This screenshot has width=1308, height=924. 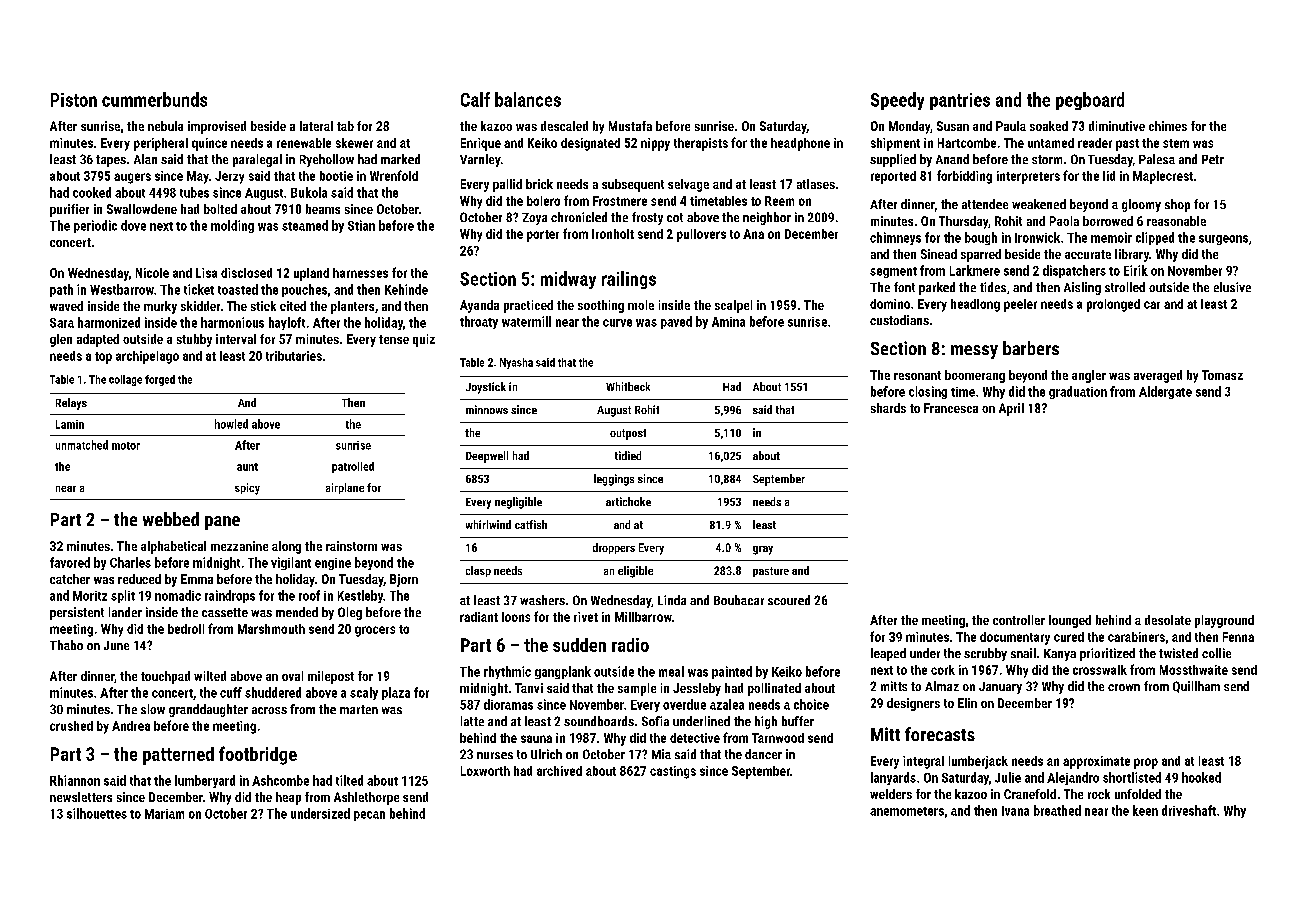 I want to click on vigilant, so click(x=291, y=563).
